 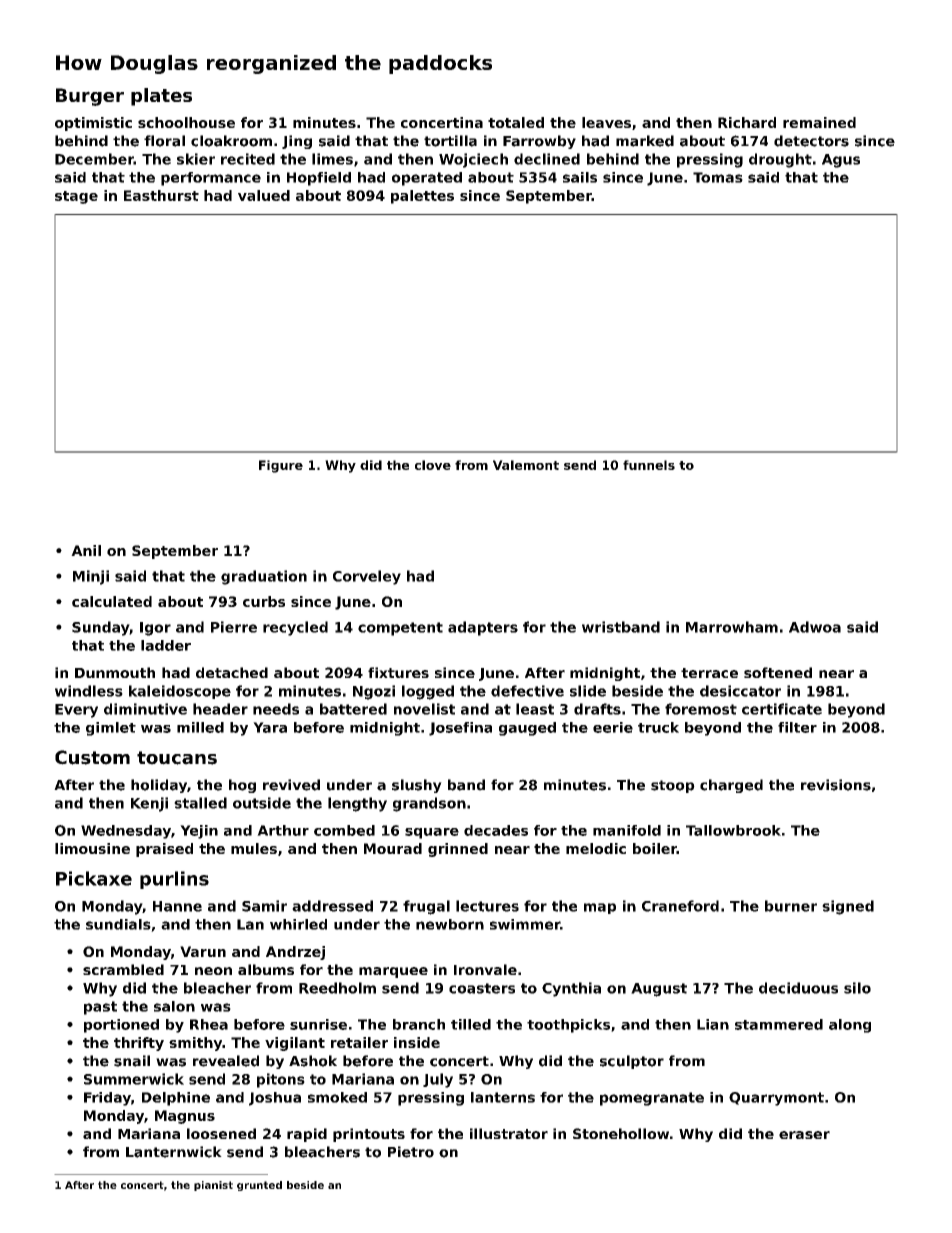 I want to click on eraser, so click(x=804, y=1135).
